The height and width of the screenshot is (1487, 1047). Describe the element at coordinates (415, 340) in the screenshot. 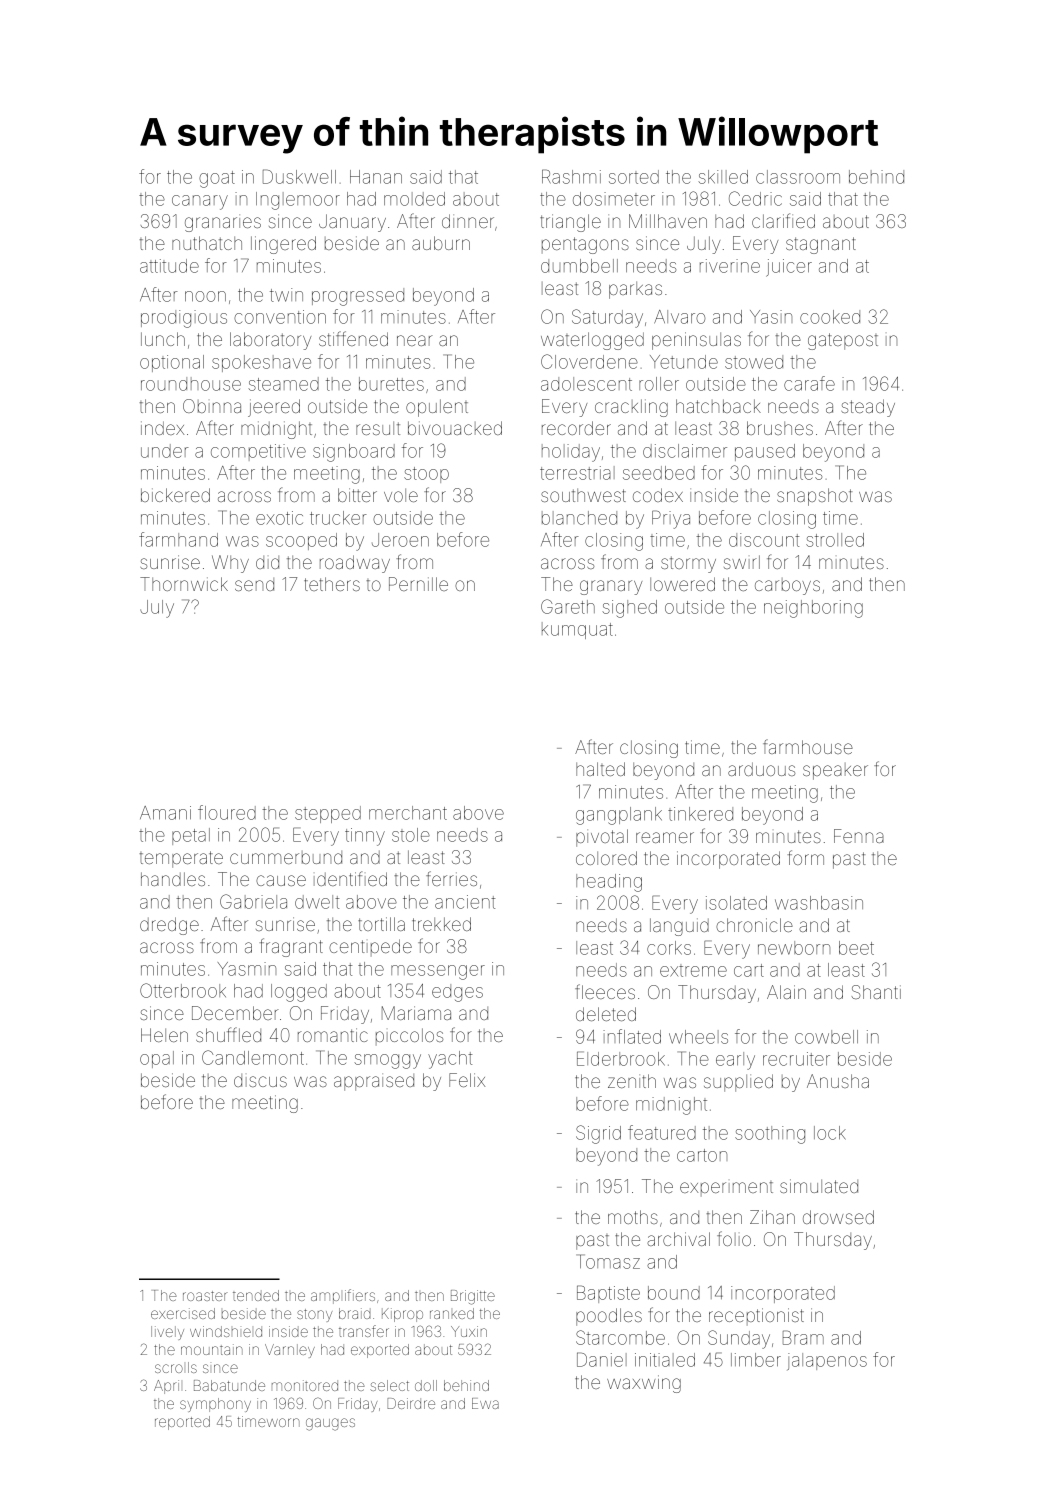

I see `near` at that location.
